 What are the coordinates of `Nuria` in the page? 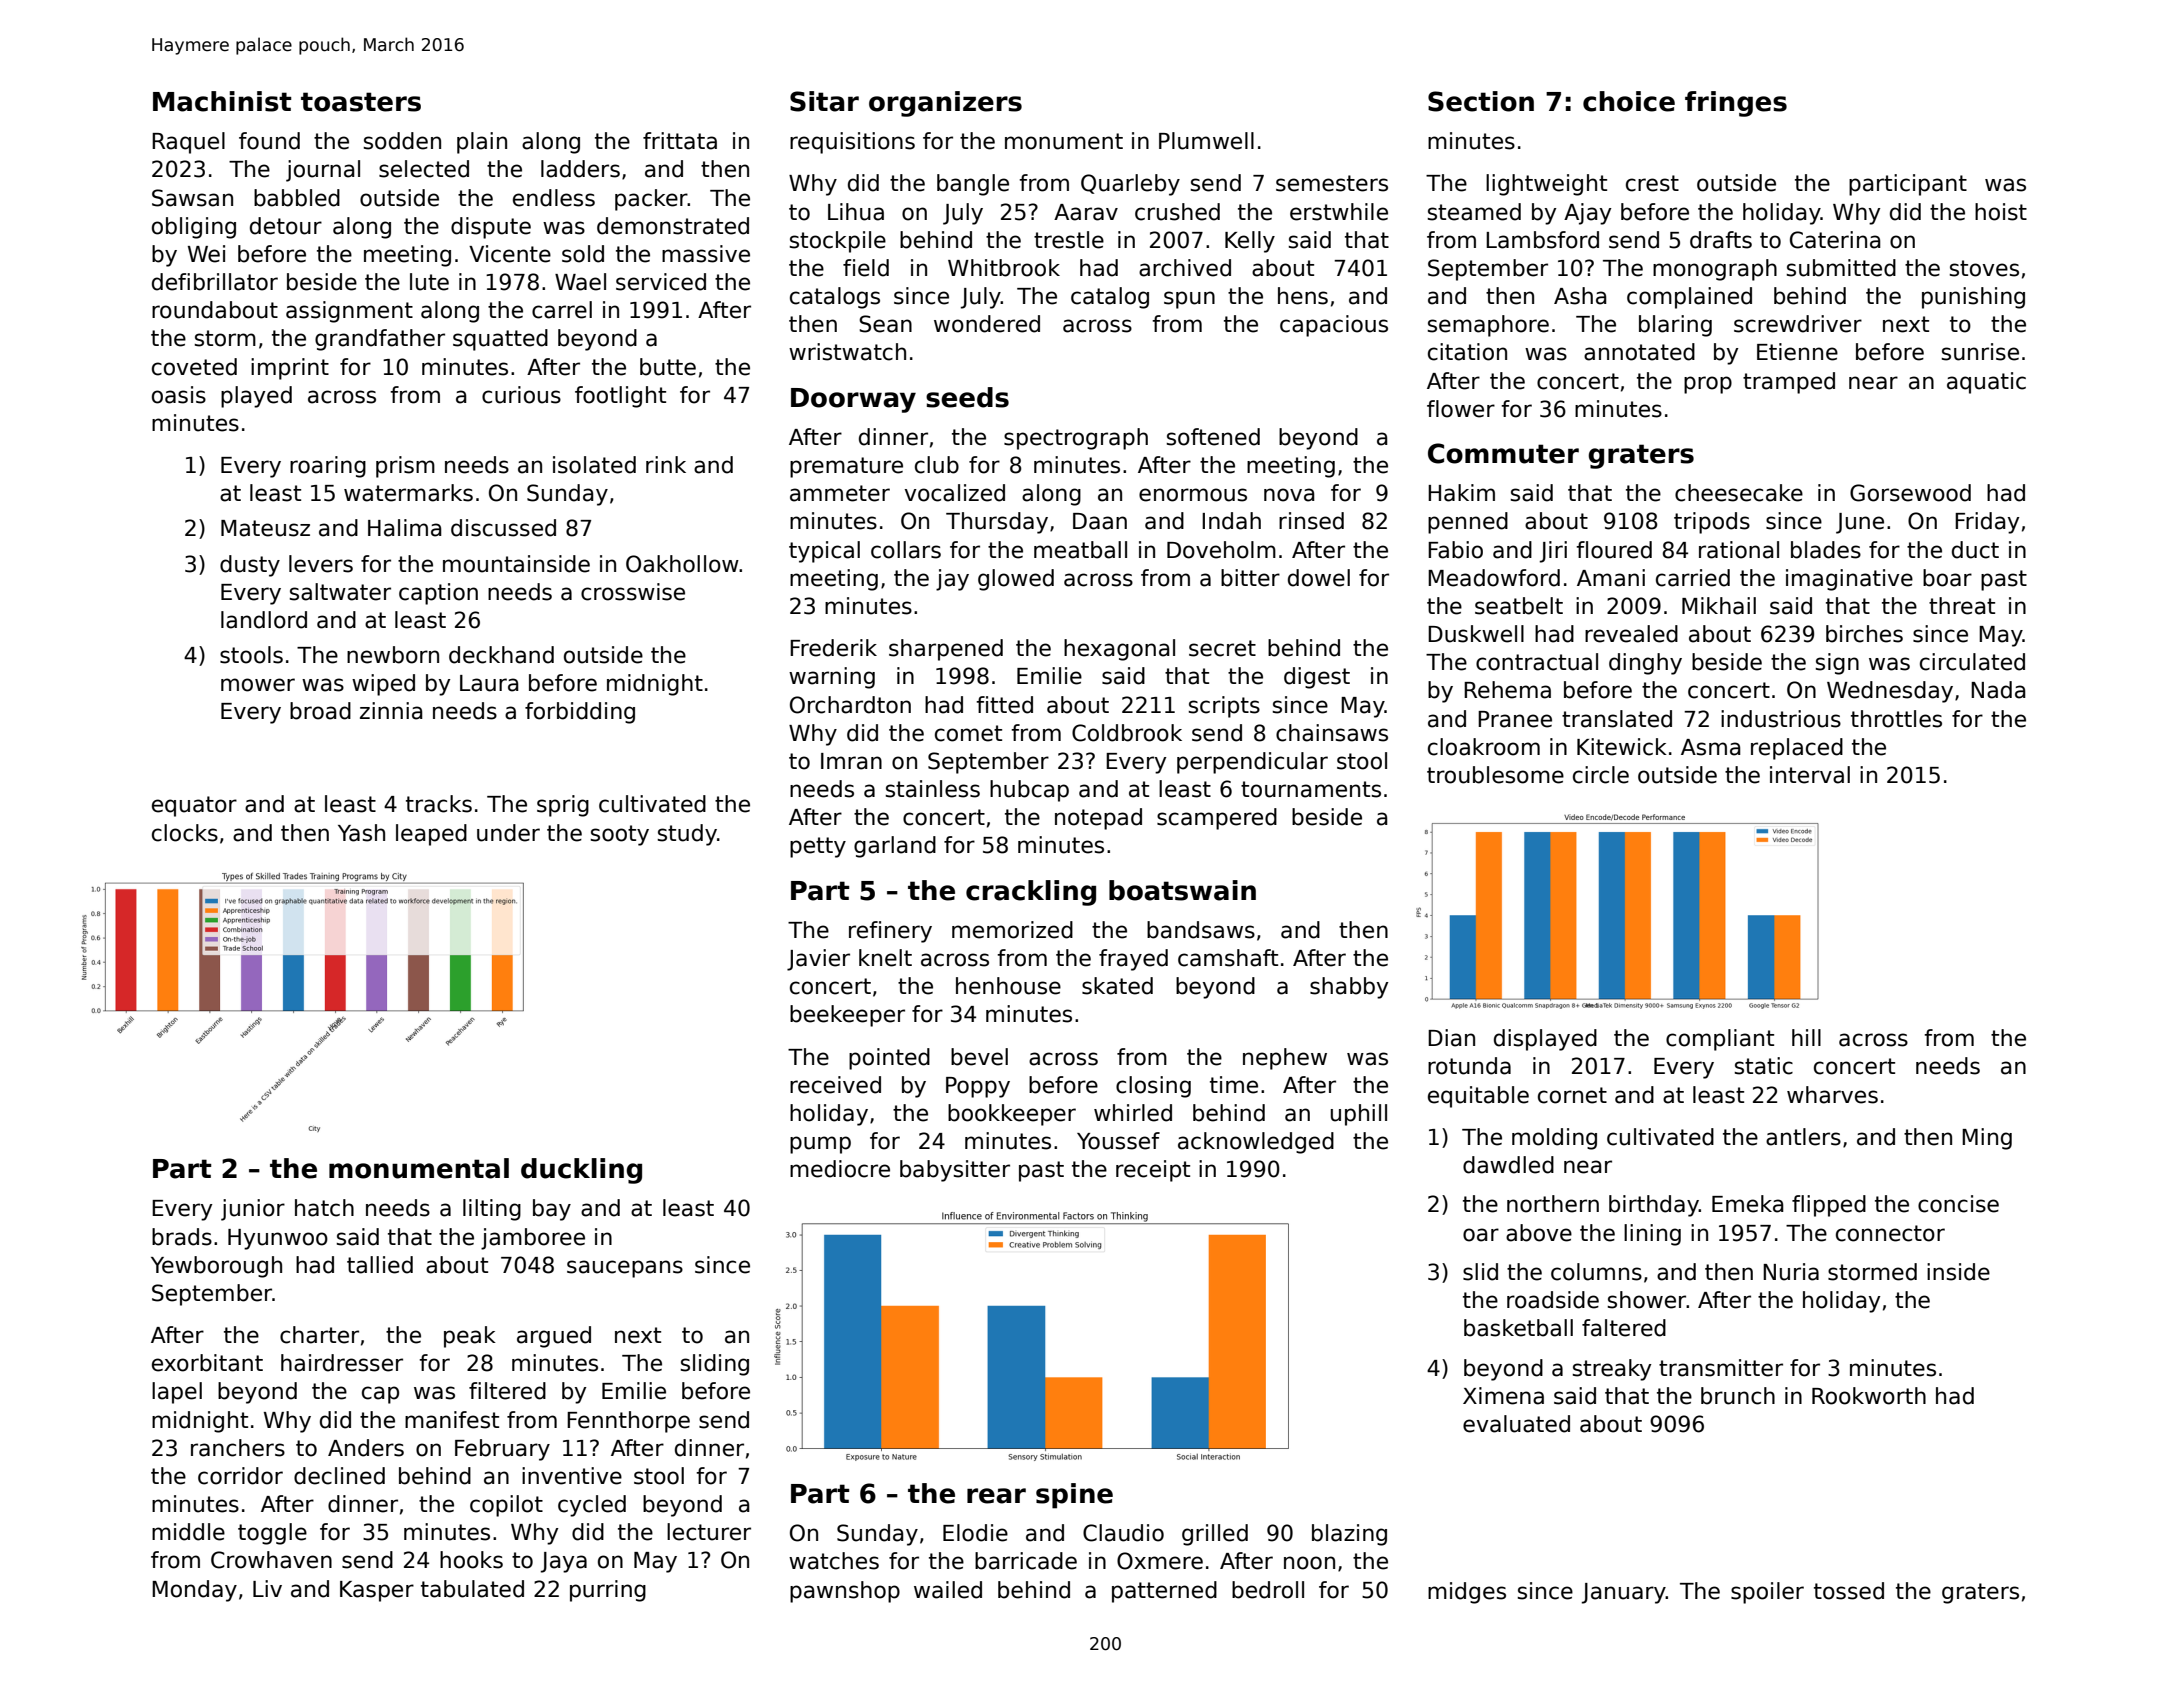 It's located at (1791, 1272).
